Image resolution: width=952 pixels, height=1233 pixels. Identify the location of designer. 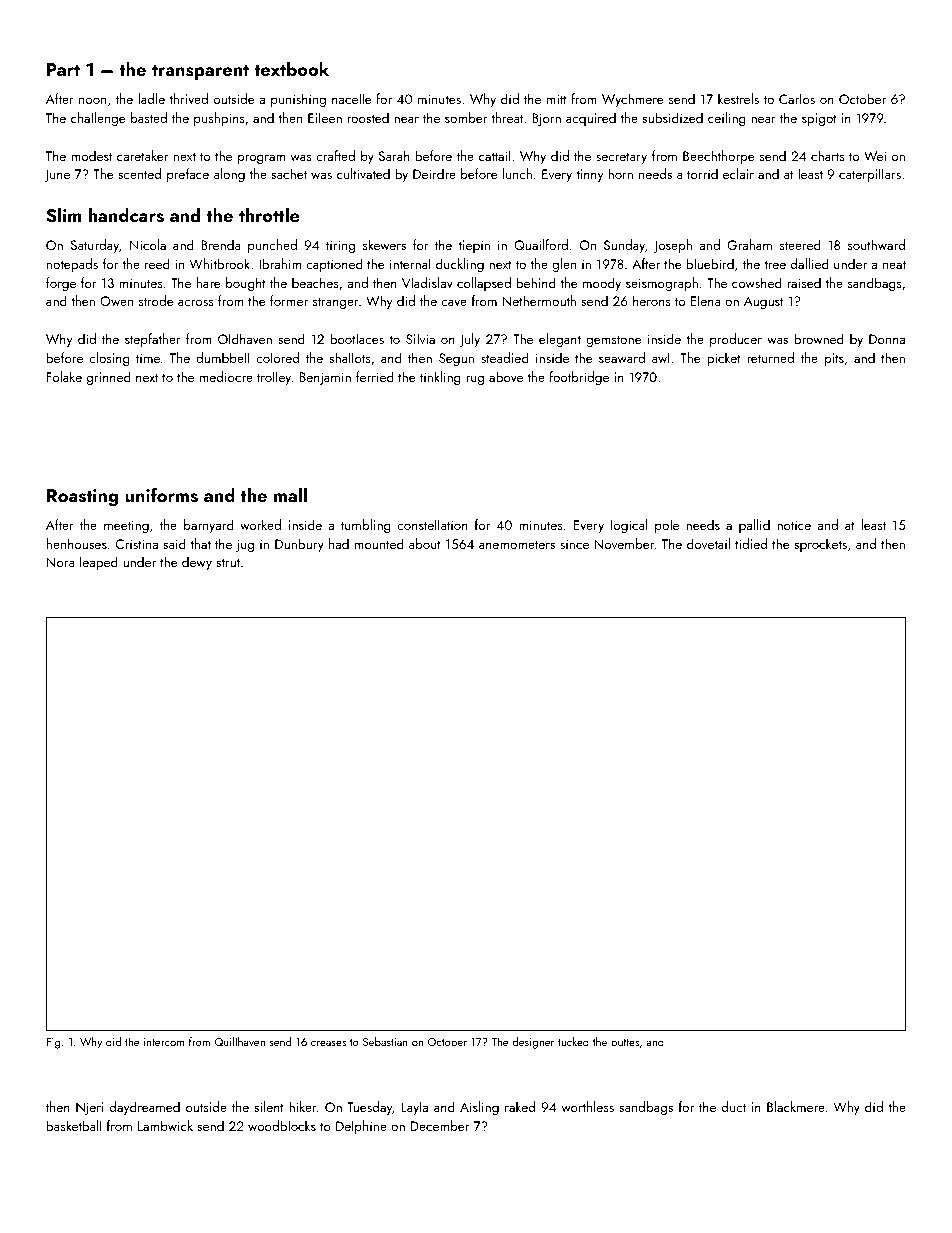
(533, 1043).
